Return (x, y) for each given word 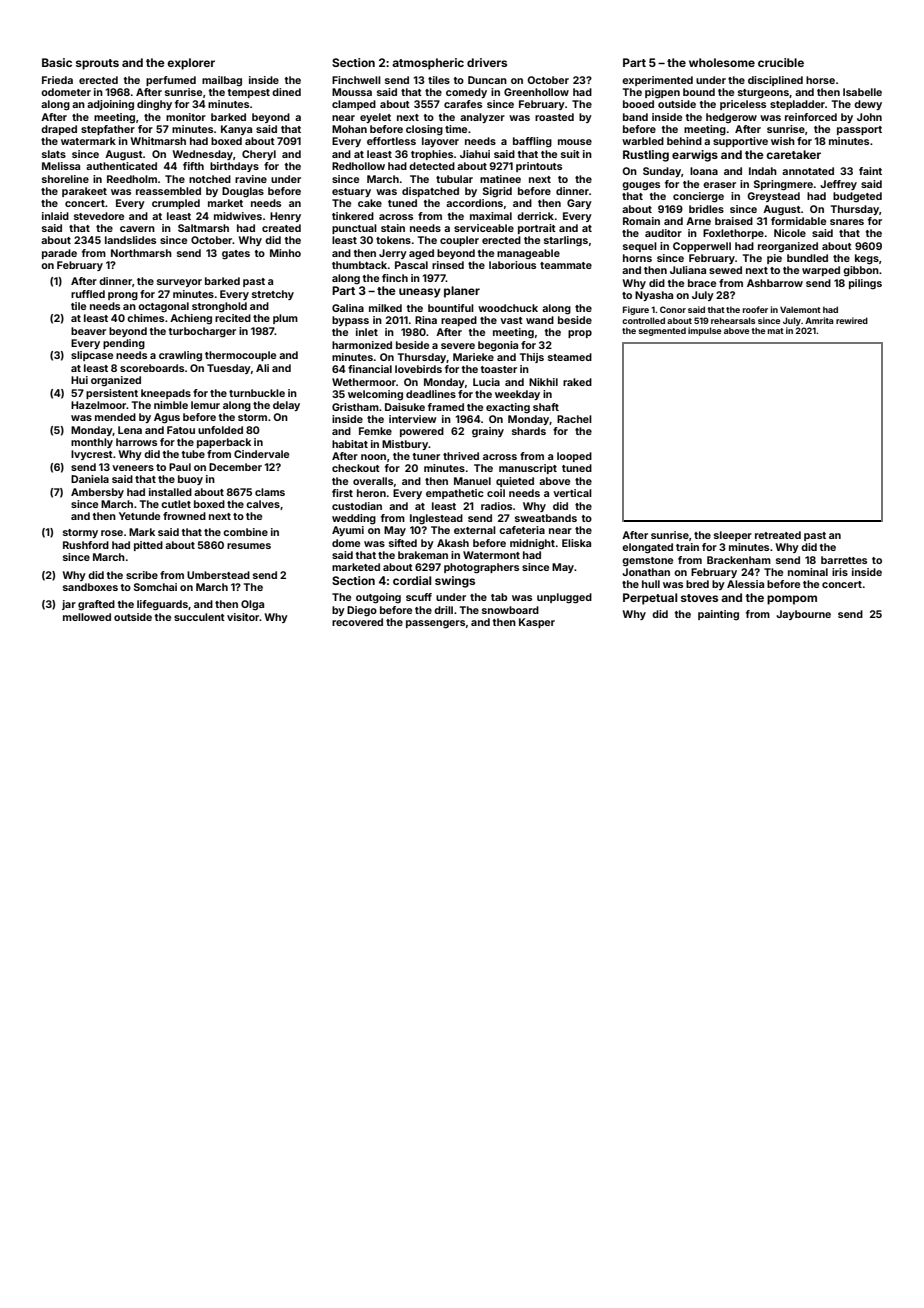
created (281, 228)
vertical (572, 493)
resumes (249, 546)
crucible (781, 62)
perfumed (171, 81)
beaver (88, 331)
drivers (487, 62)
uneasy (420, 293)
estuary (351, 192)
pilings (865, 284)
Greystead (773, 197)
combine (245, 532)
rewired (852, 320)
